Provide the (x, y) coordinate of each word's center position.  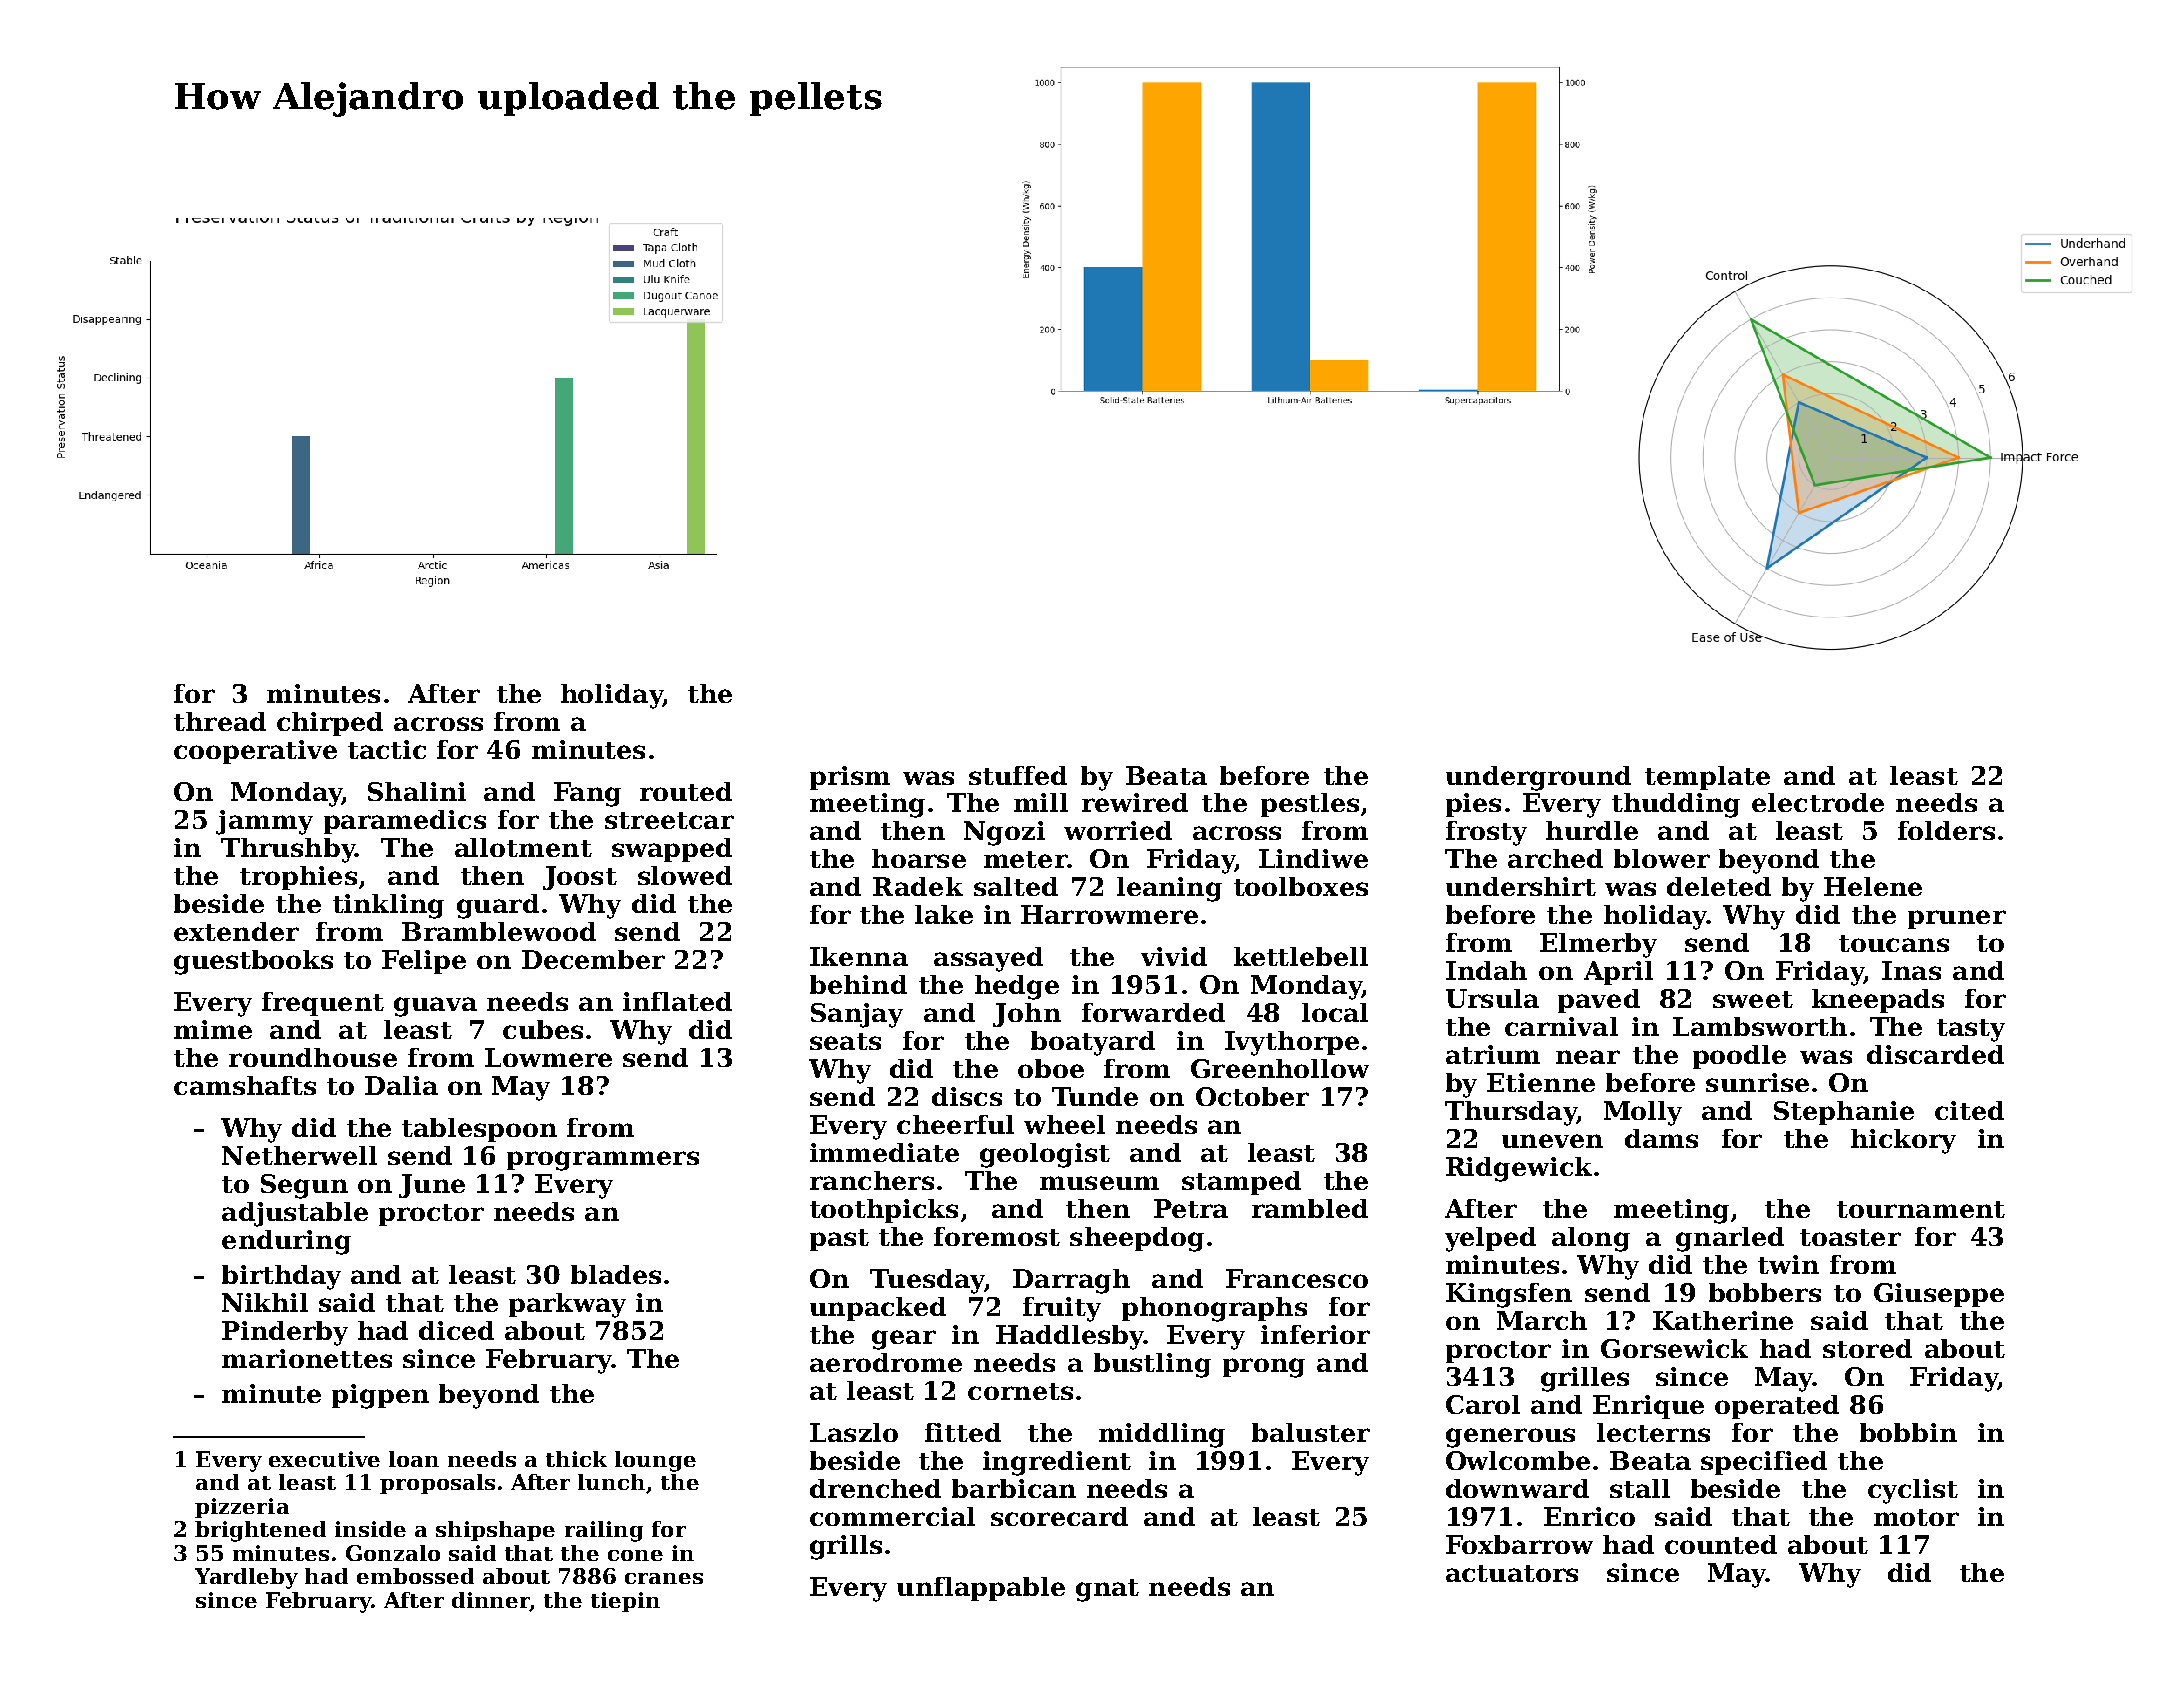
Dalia (401, 1085)
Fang (587, 794)
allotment (523, 847)
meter (1025, 859)
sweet (1753, 999)
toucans (1894, 943)
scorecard (1059, 1516)
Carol (1483, 1404)
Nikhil (265, 1302)
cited (1969, 1110)
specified (1764, 1463)
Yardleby (246, 1578)
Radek (918, 886)
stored (1867, 1348)
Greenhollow (1280, 1068)
